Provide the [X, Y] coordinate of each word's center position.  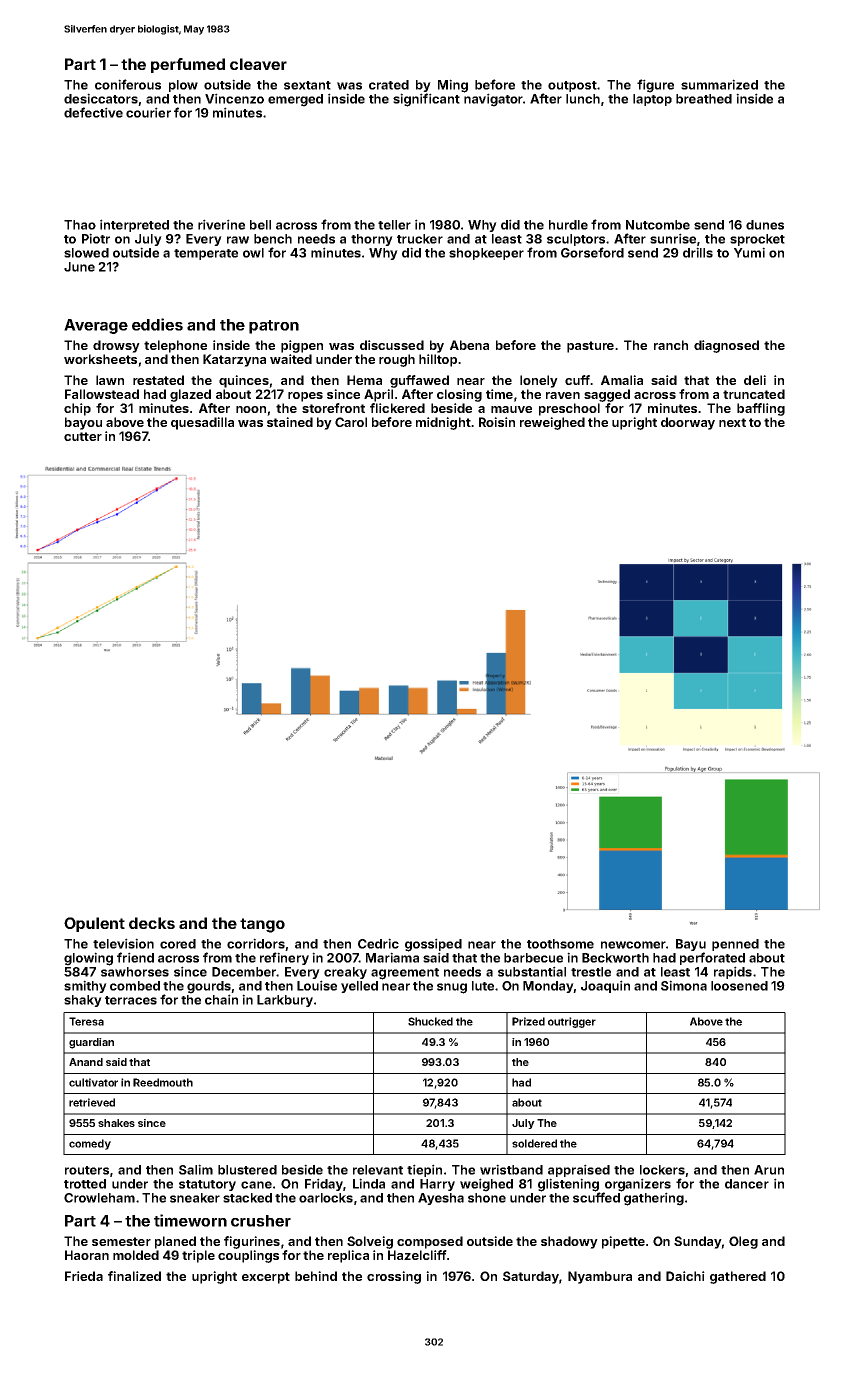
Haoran [87, 1255]
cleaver [258, 64]
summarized [719, 84]
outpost [572, 86]
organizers [638, 1185]
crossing [394, 1277]
